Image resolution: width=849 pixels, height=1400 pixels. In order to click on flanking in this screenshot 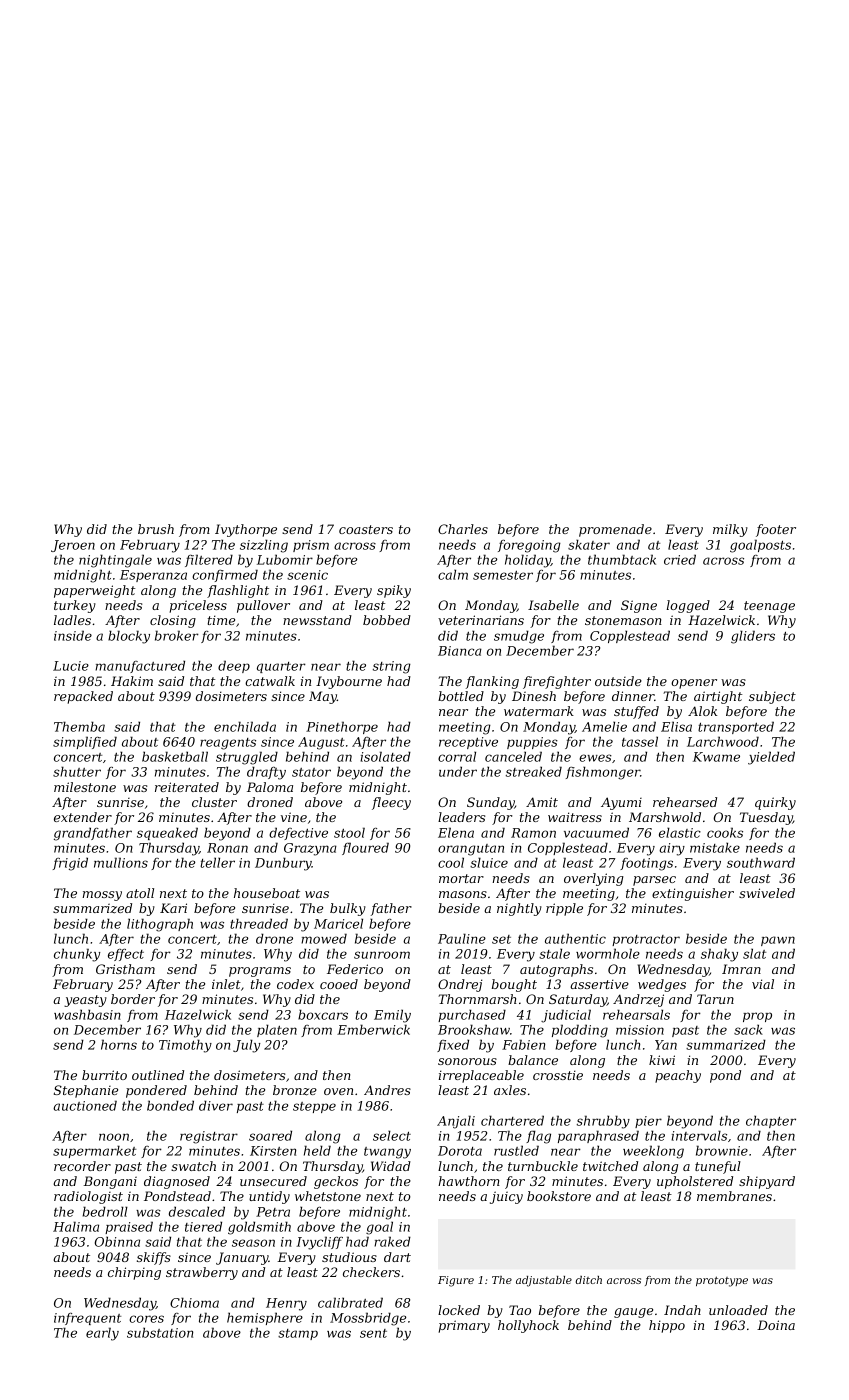, I will do `click(492, 682)`.
